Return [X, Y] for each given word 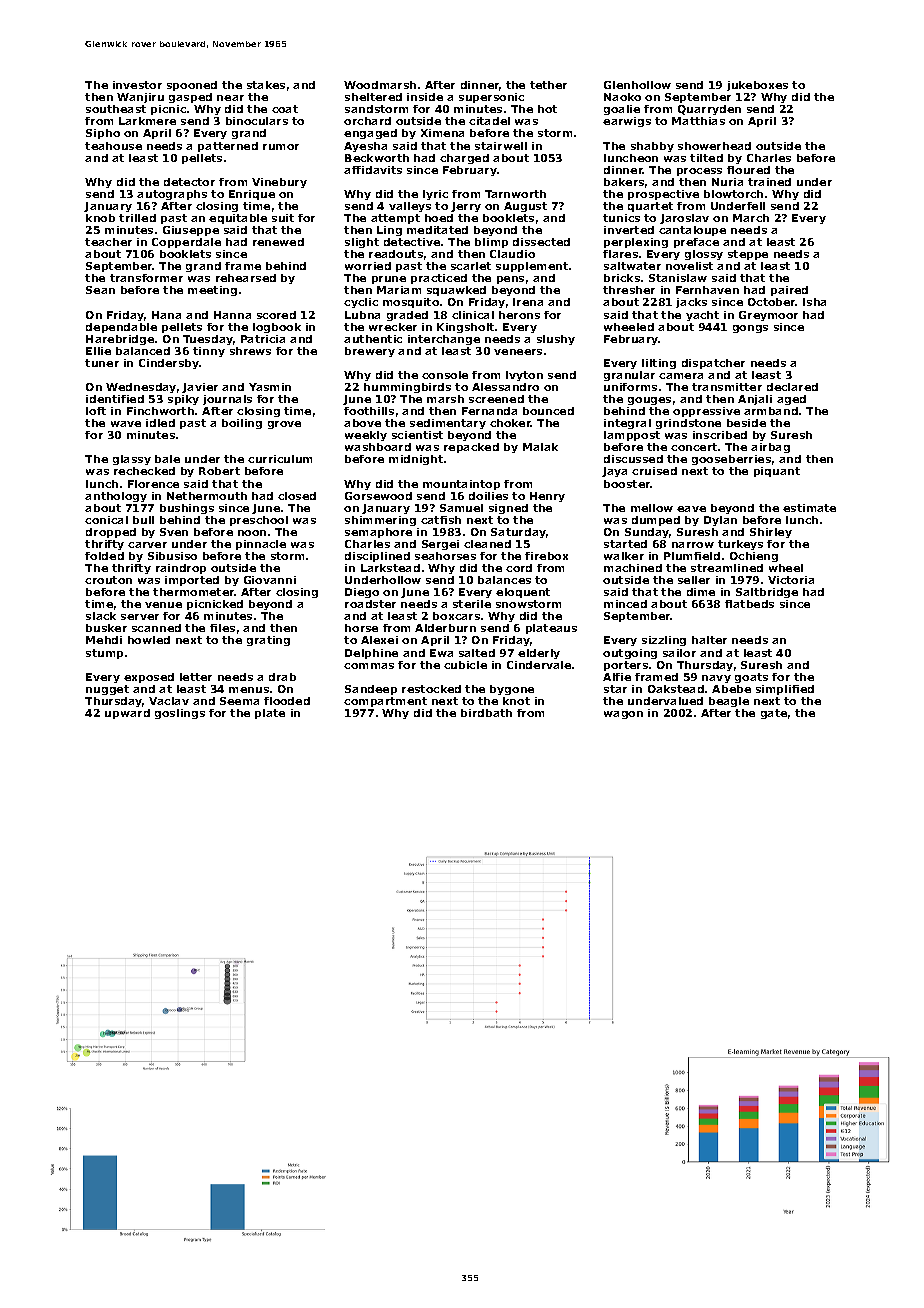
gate [774, 714]
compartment [385, 702]
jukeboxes [757, 86]
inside [425, 97]
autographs [172, 195]
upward [127, 714]
